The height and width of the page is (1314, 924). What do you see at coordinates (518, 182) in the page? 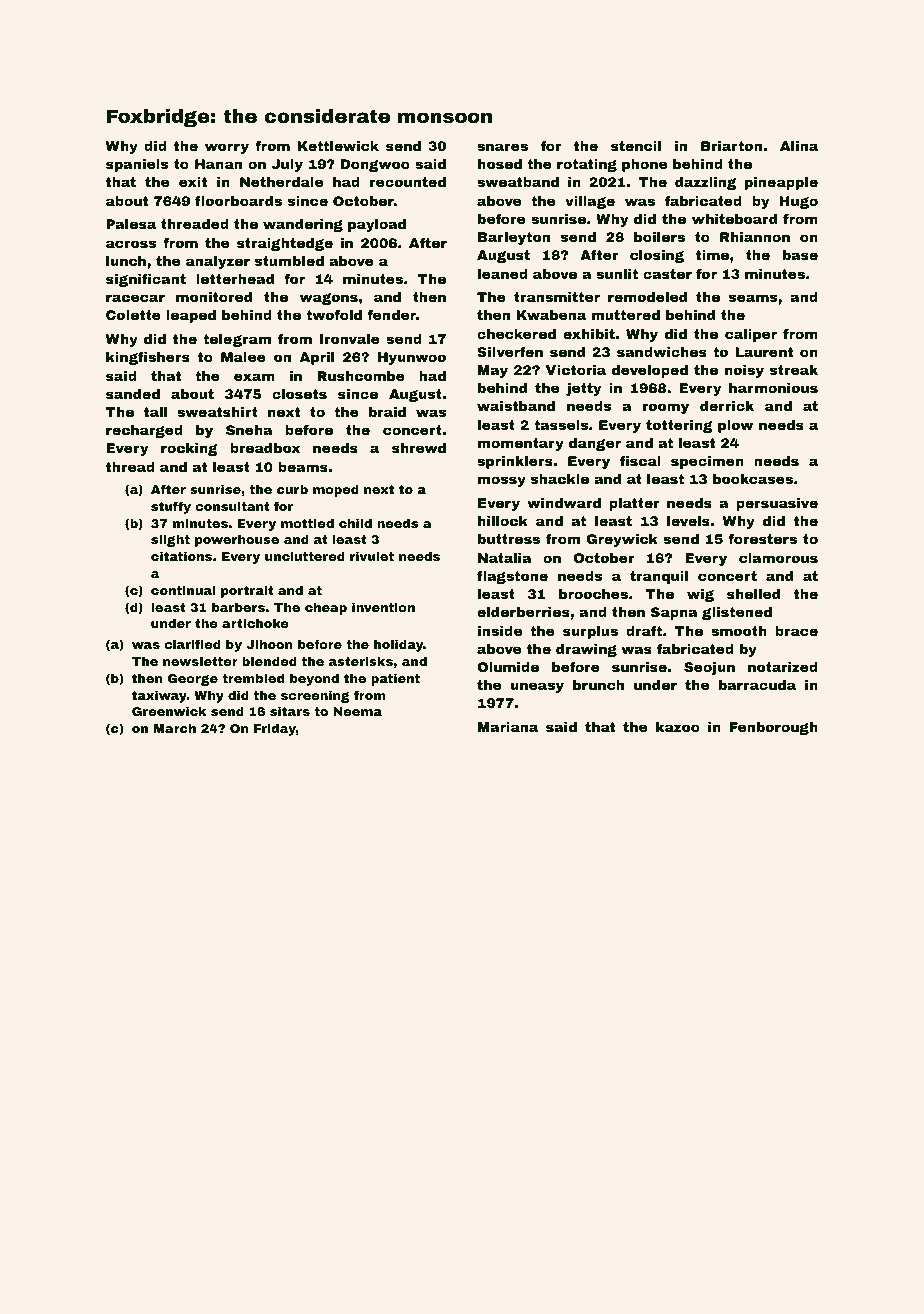
I see `sweatband` at bounding box center [518, 182].
